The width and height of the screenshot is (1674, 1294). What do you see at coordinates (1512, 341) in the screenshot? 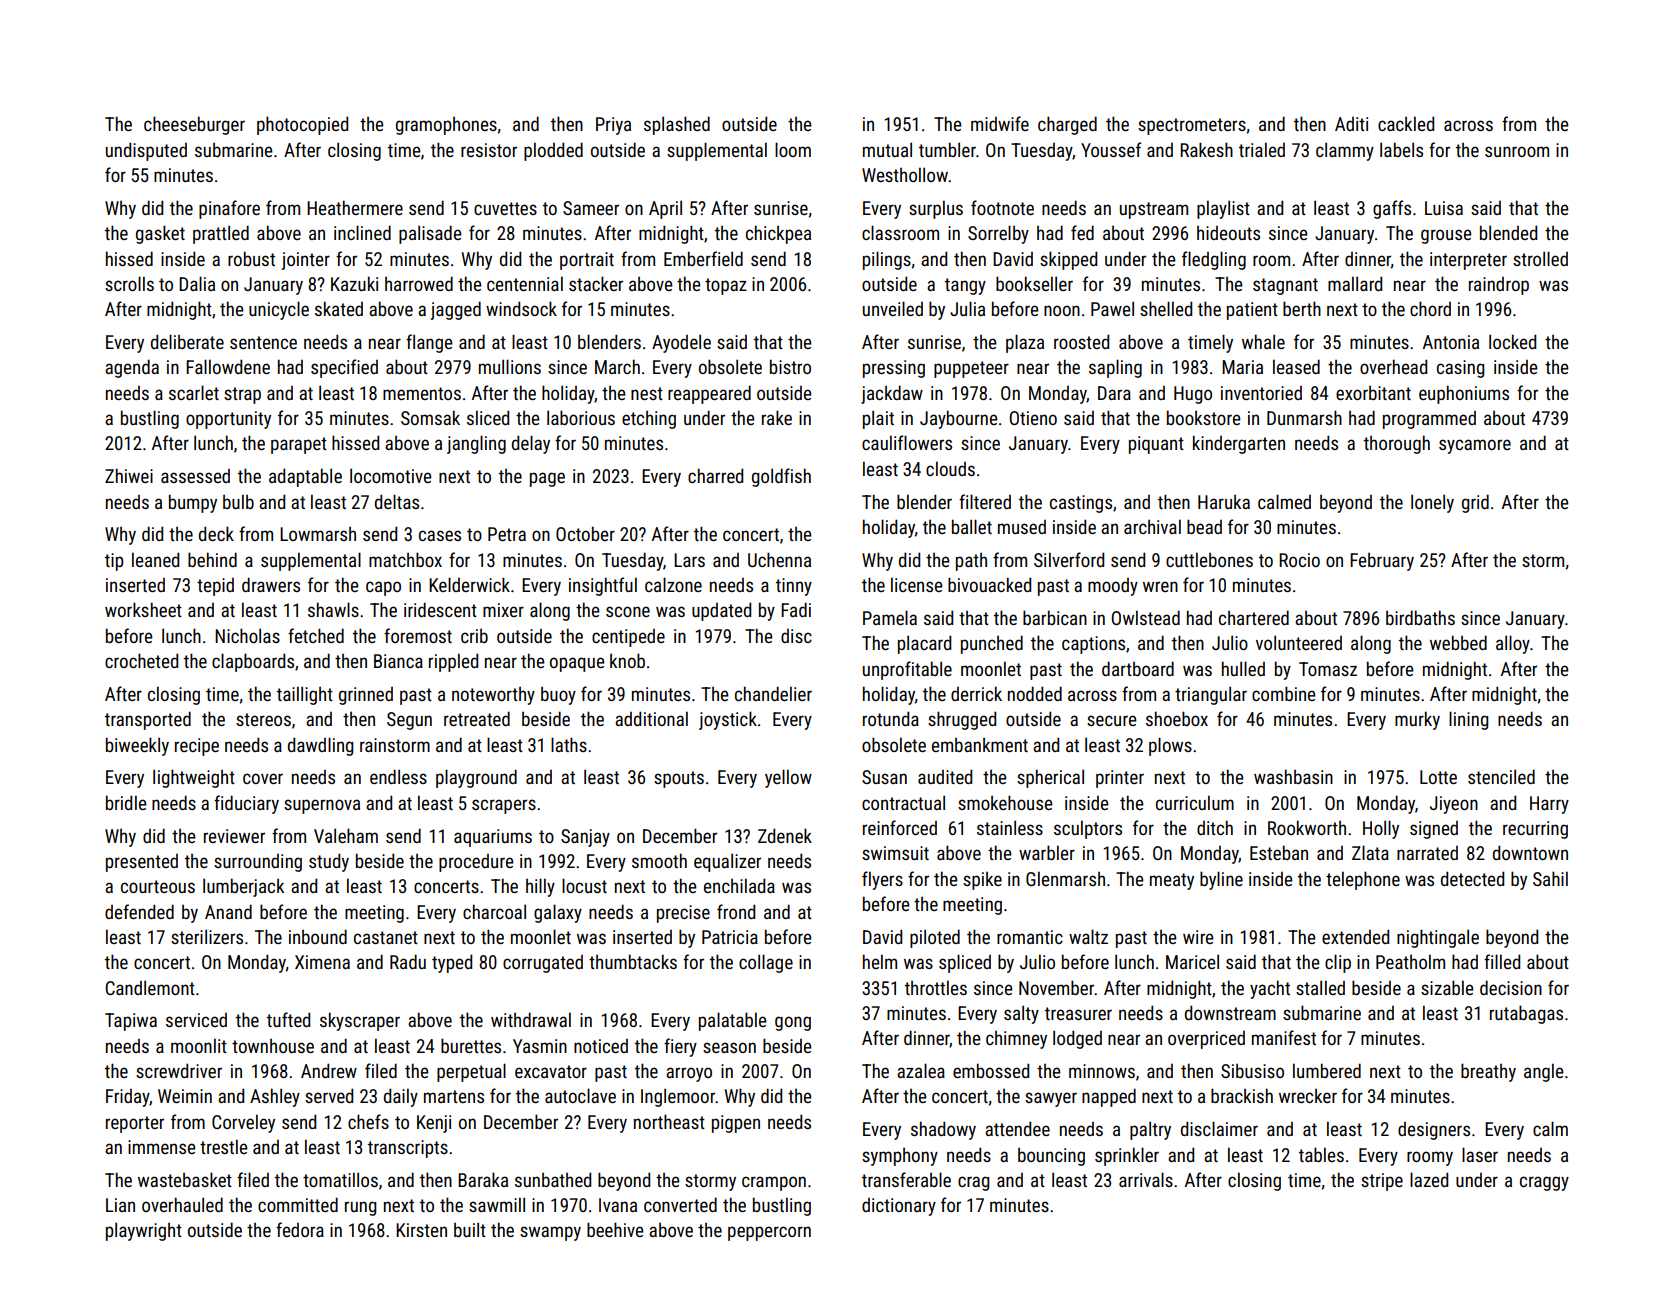
I see `locked` at bounding box center [1512, 341].
